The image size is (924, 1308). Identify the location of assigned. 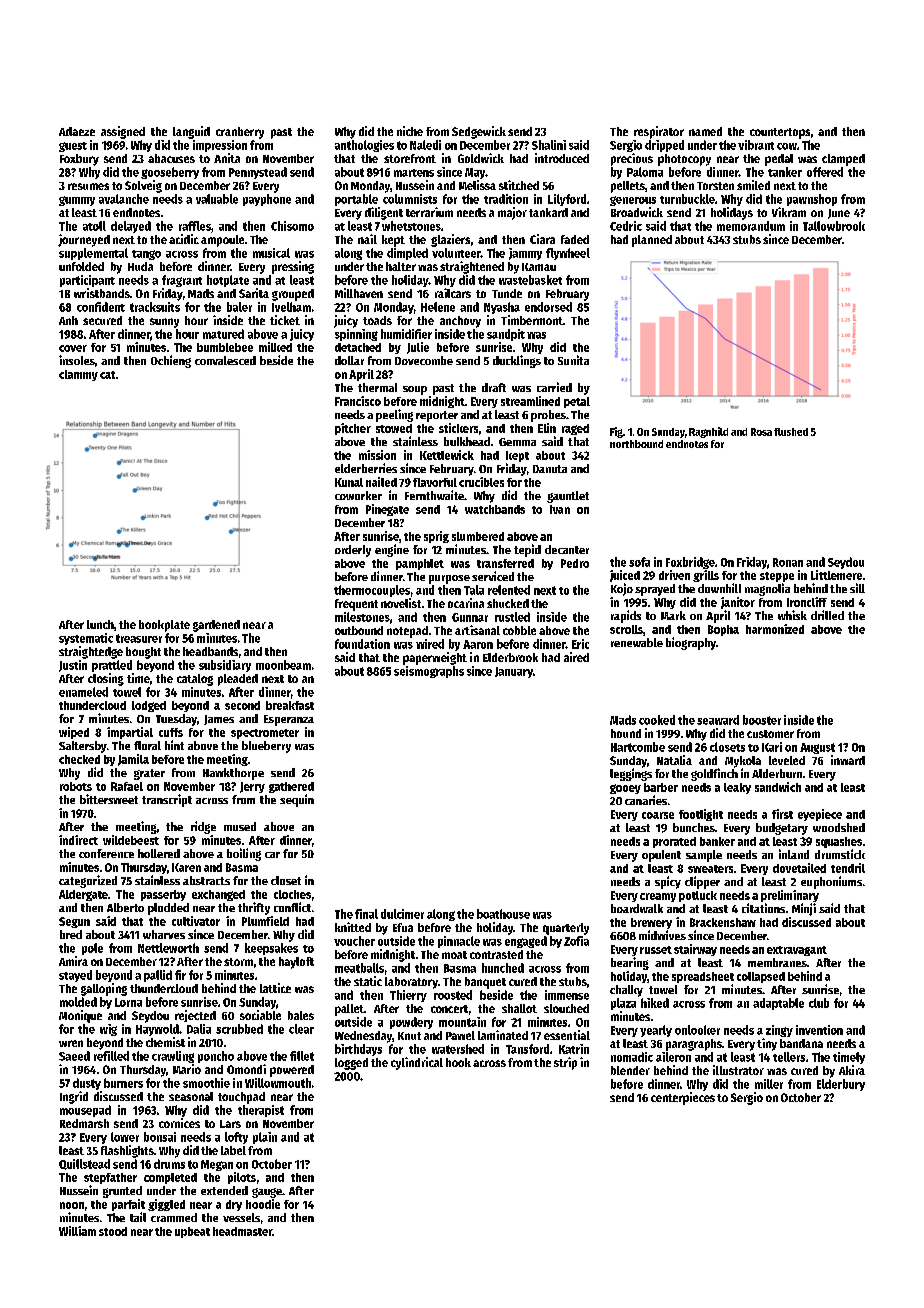
(123, 132).
